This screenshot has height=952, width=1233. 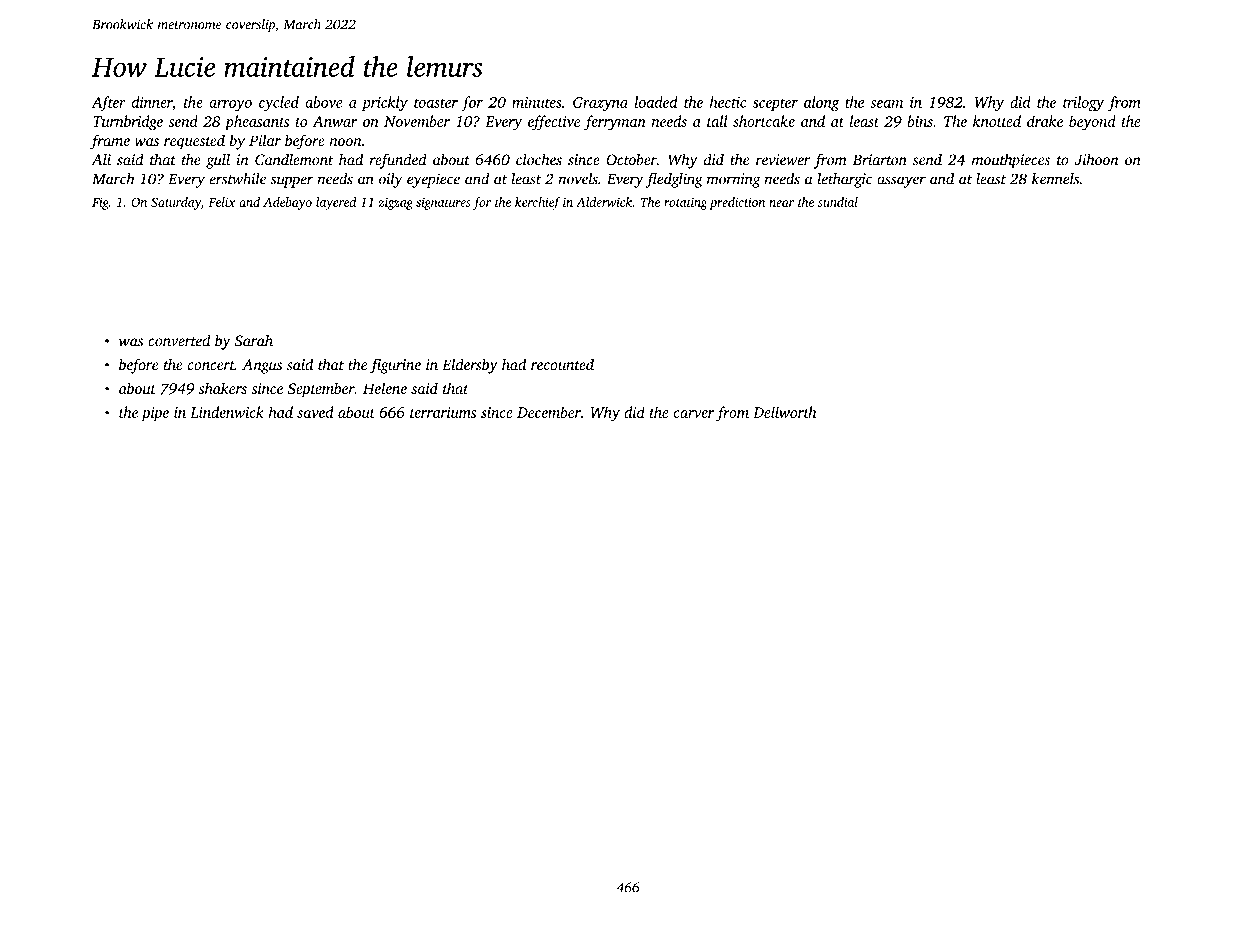 I want to click on minutes, so click(x=537, y=102).
